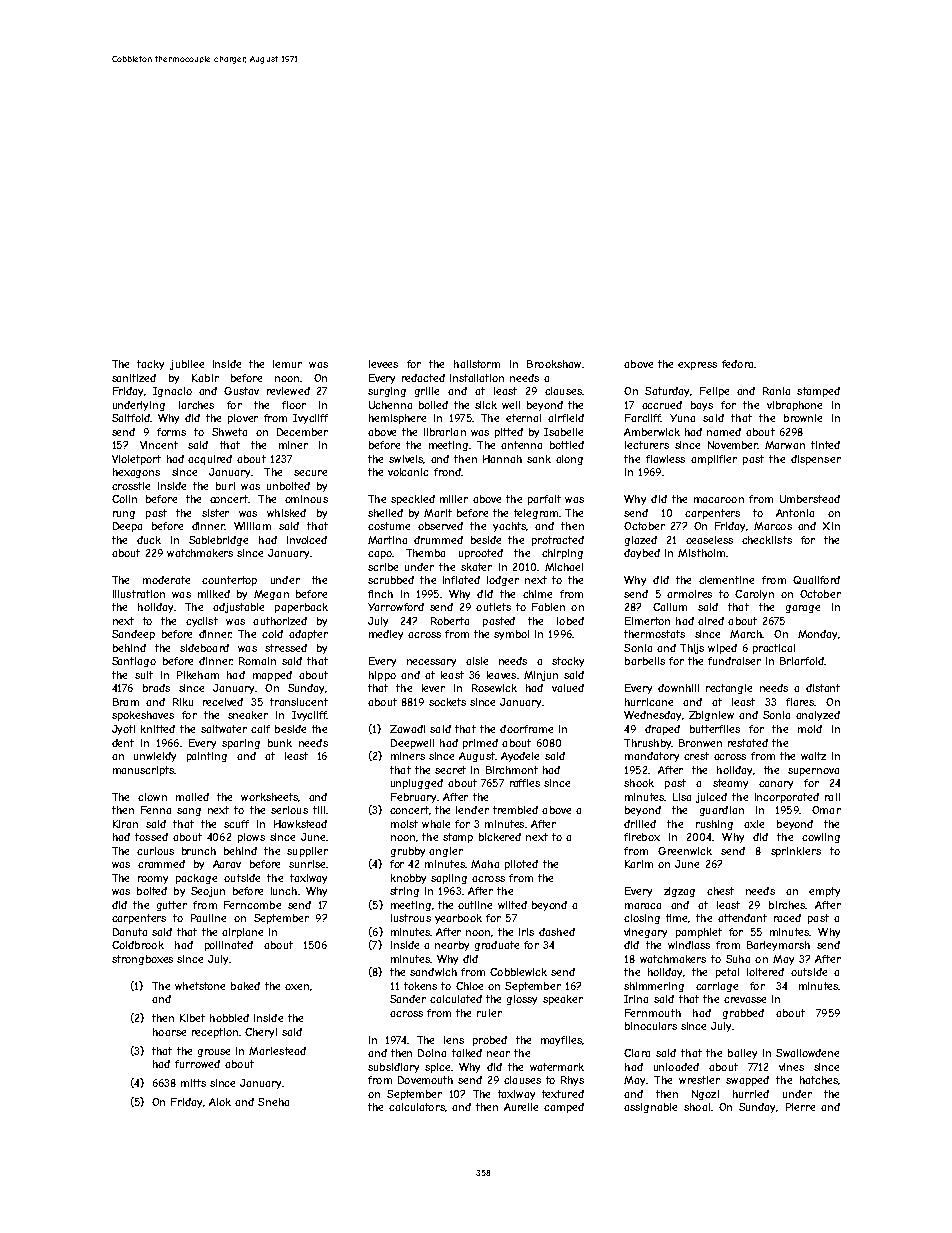  Describe the element at coordinates (183, 702) in the image. I see `Riku` at that location.
